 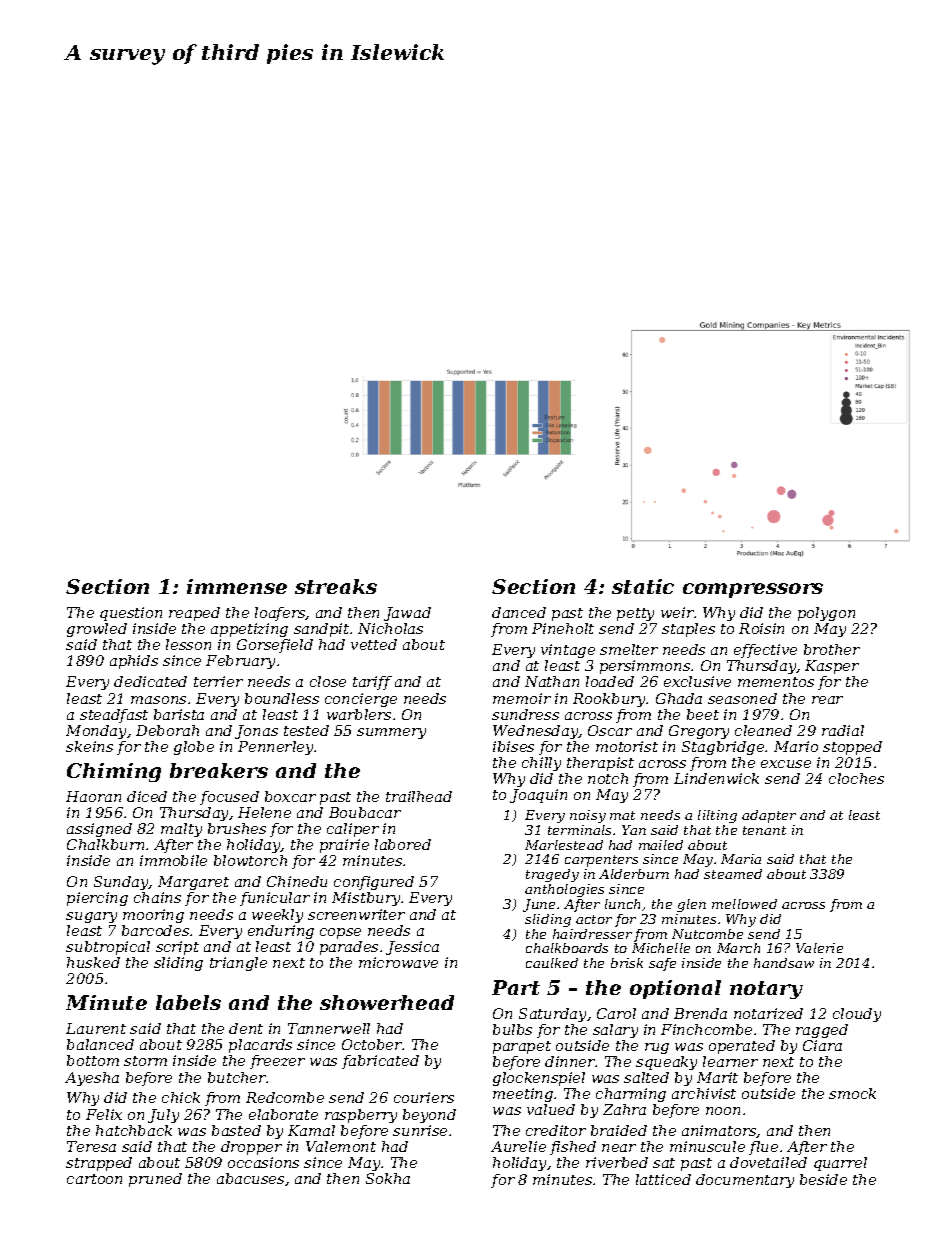 I want to click on ibises, so click(x=513, y=746).
